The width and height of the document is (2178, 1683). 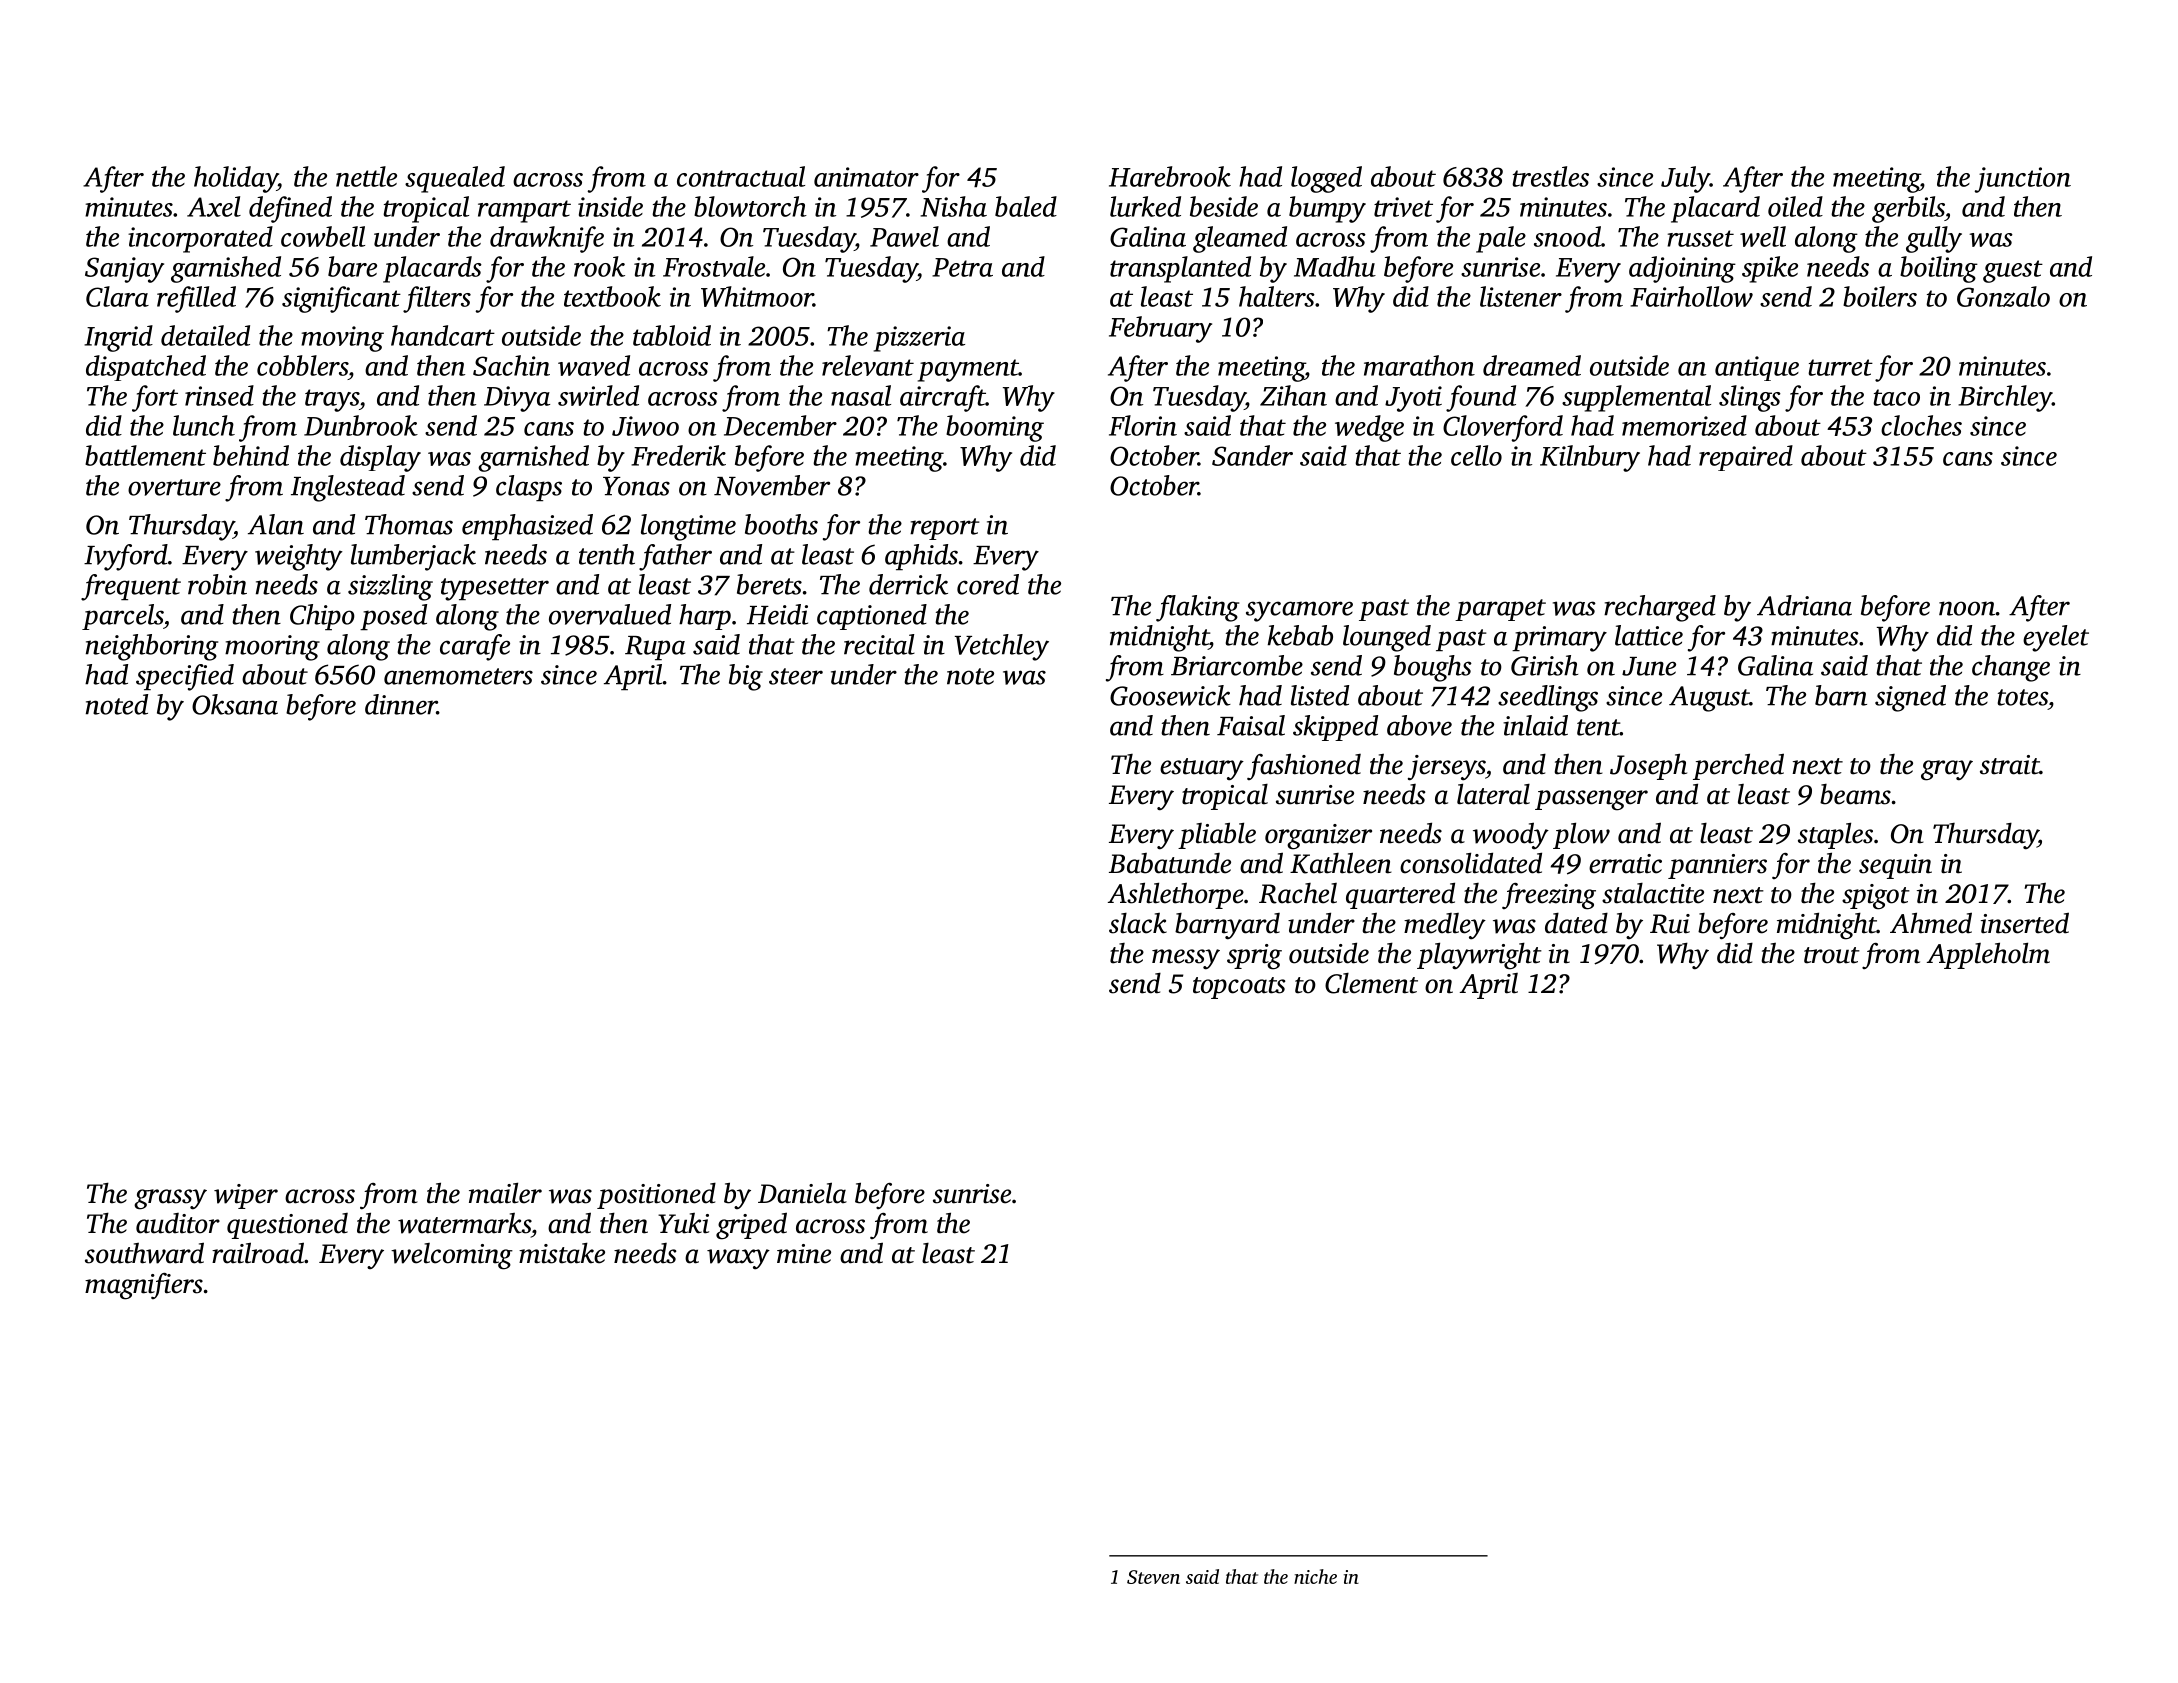 What do you see at coordinates (1653, 893) in the document?
I see `stalactite` at bounding box center [1653, 893].
